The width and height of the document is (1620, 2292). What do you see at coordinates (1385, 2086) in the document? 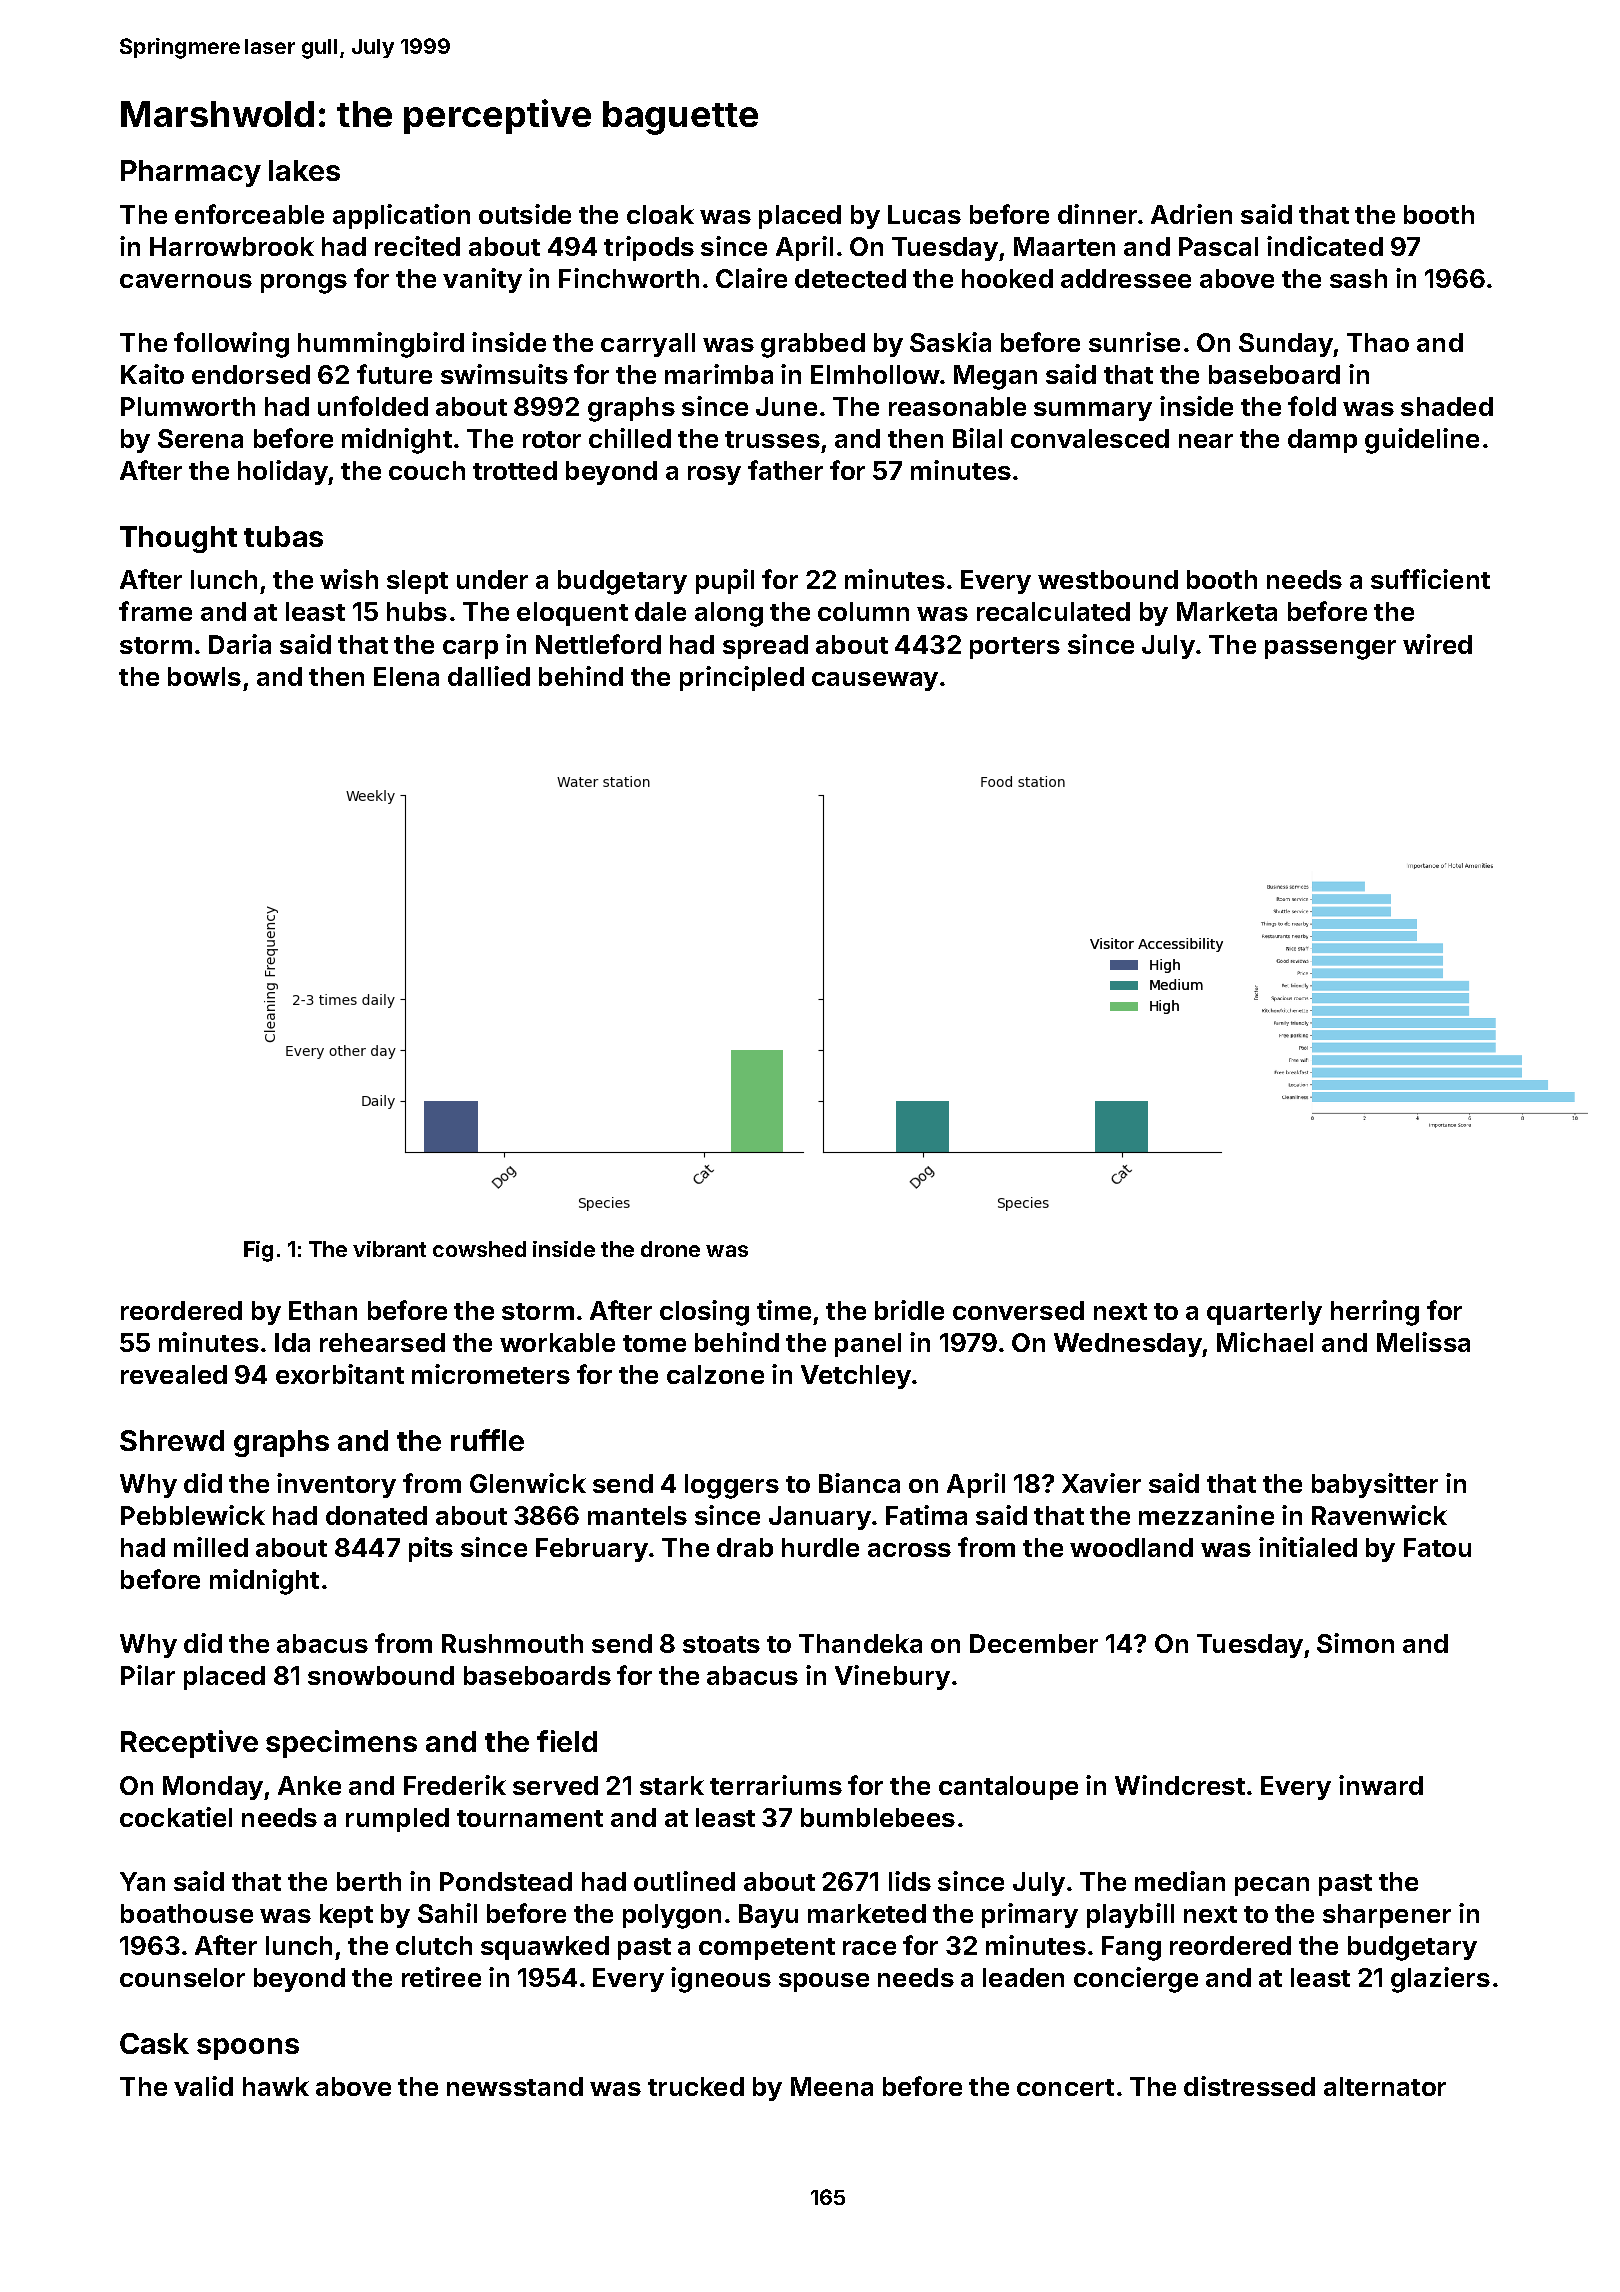
I see `alternator` at bounding box center [1385, 2086].
